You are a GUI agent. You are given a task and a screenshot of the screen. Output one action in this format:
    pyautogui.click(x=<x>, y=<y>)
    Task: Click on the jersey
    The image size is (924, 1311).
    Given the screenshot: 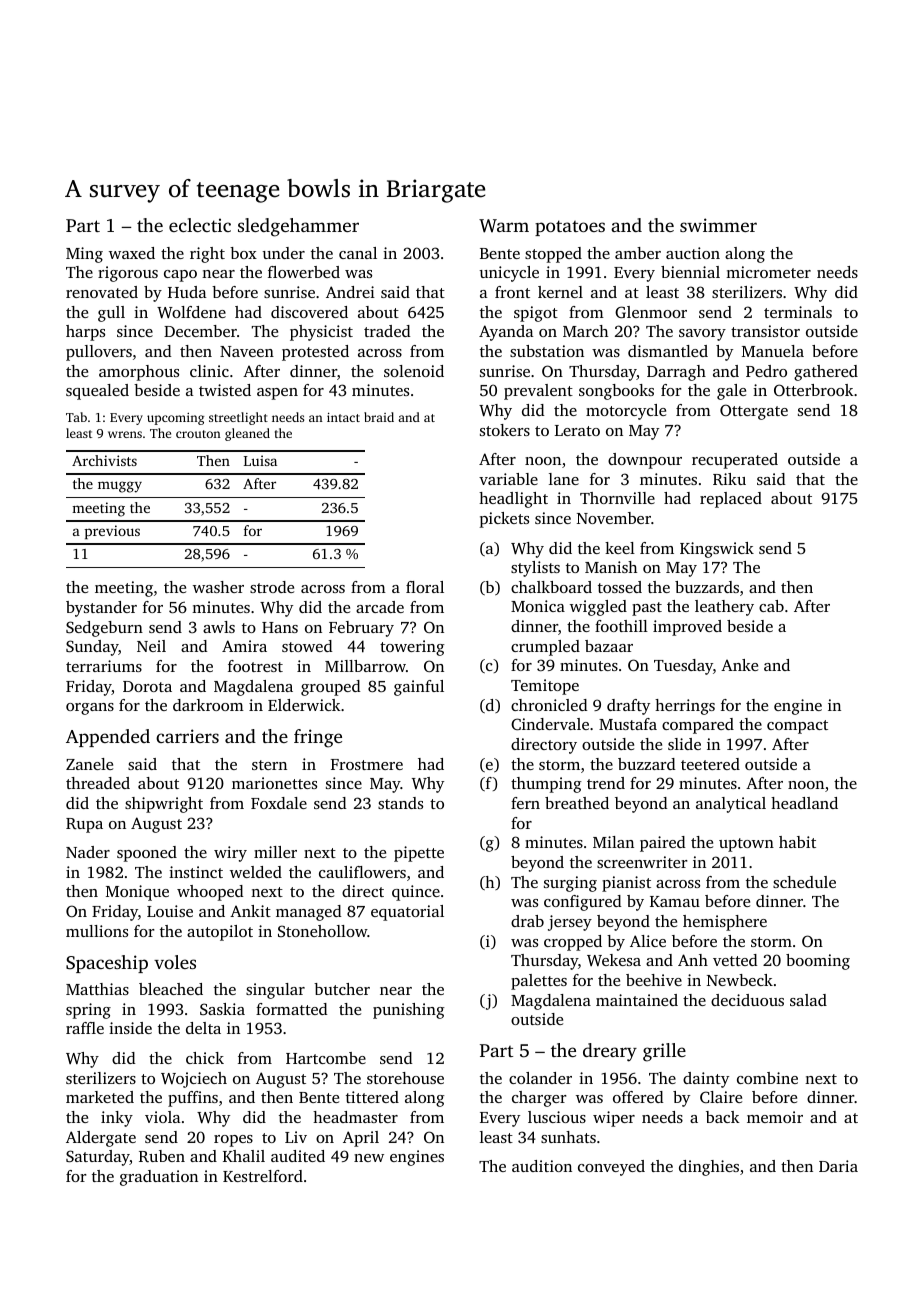 What is the action you would take?
    pyautogui.click(x=570, y=923)
